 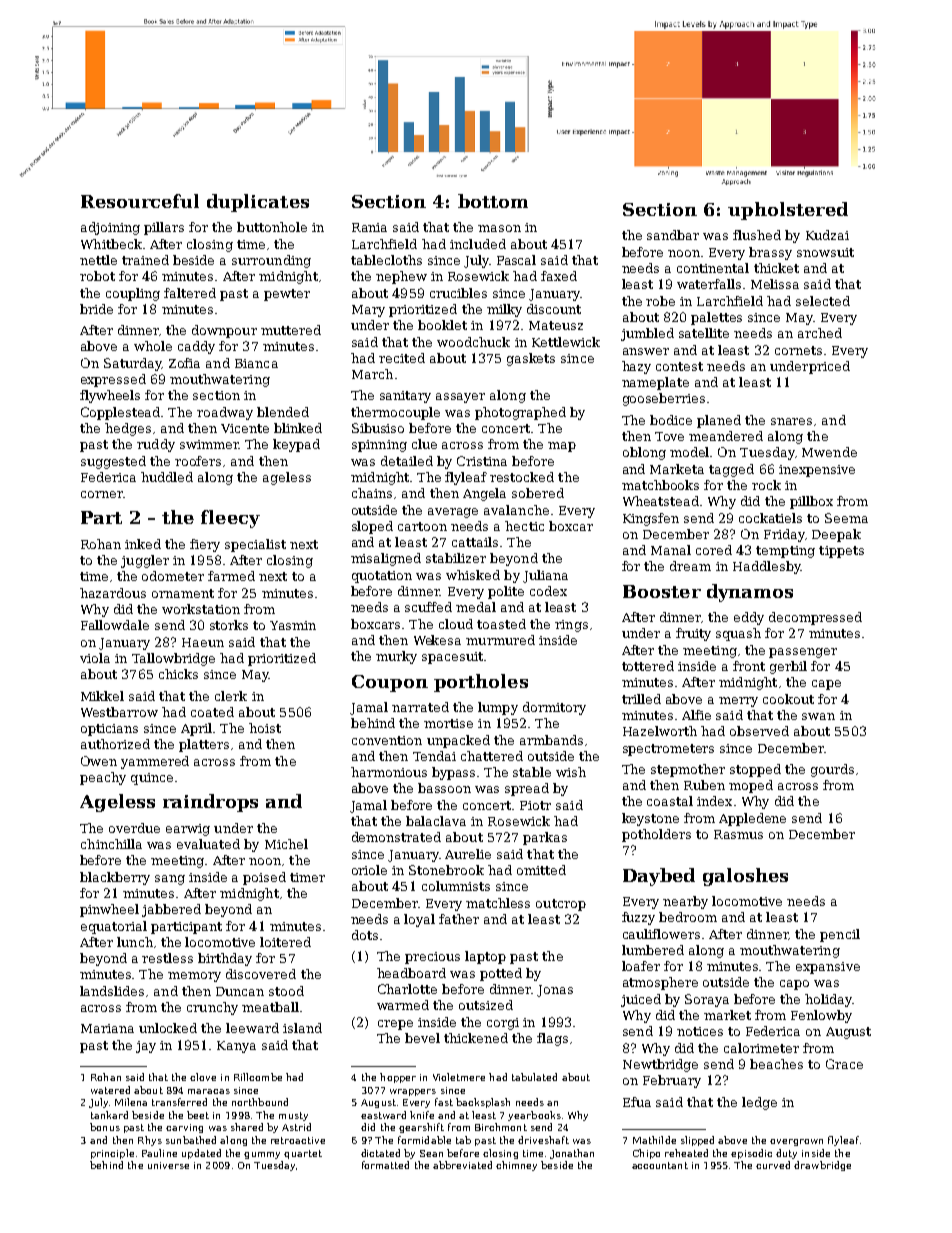 I want to click on Mary, so click(x=368, y=311).
